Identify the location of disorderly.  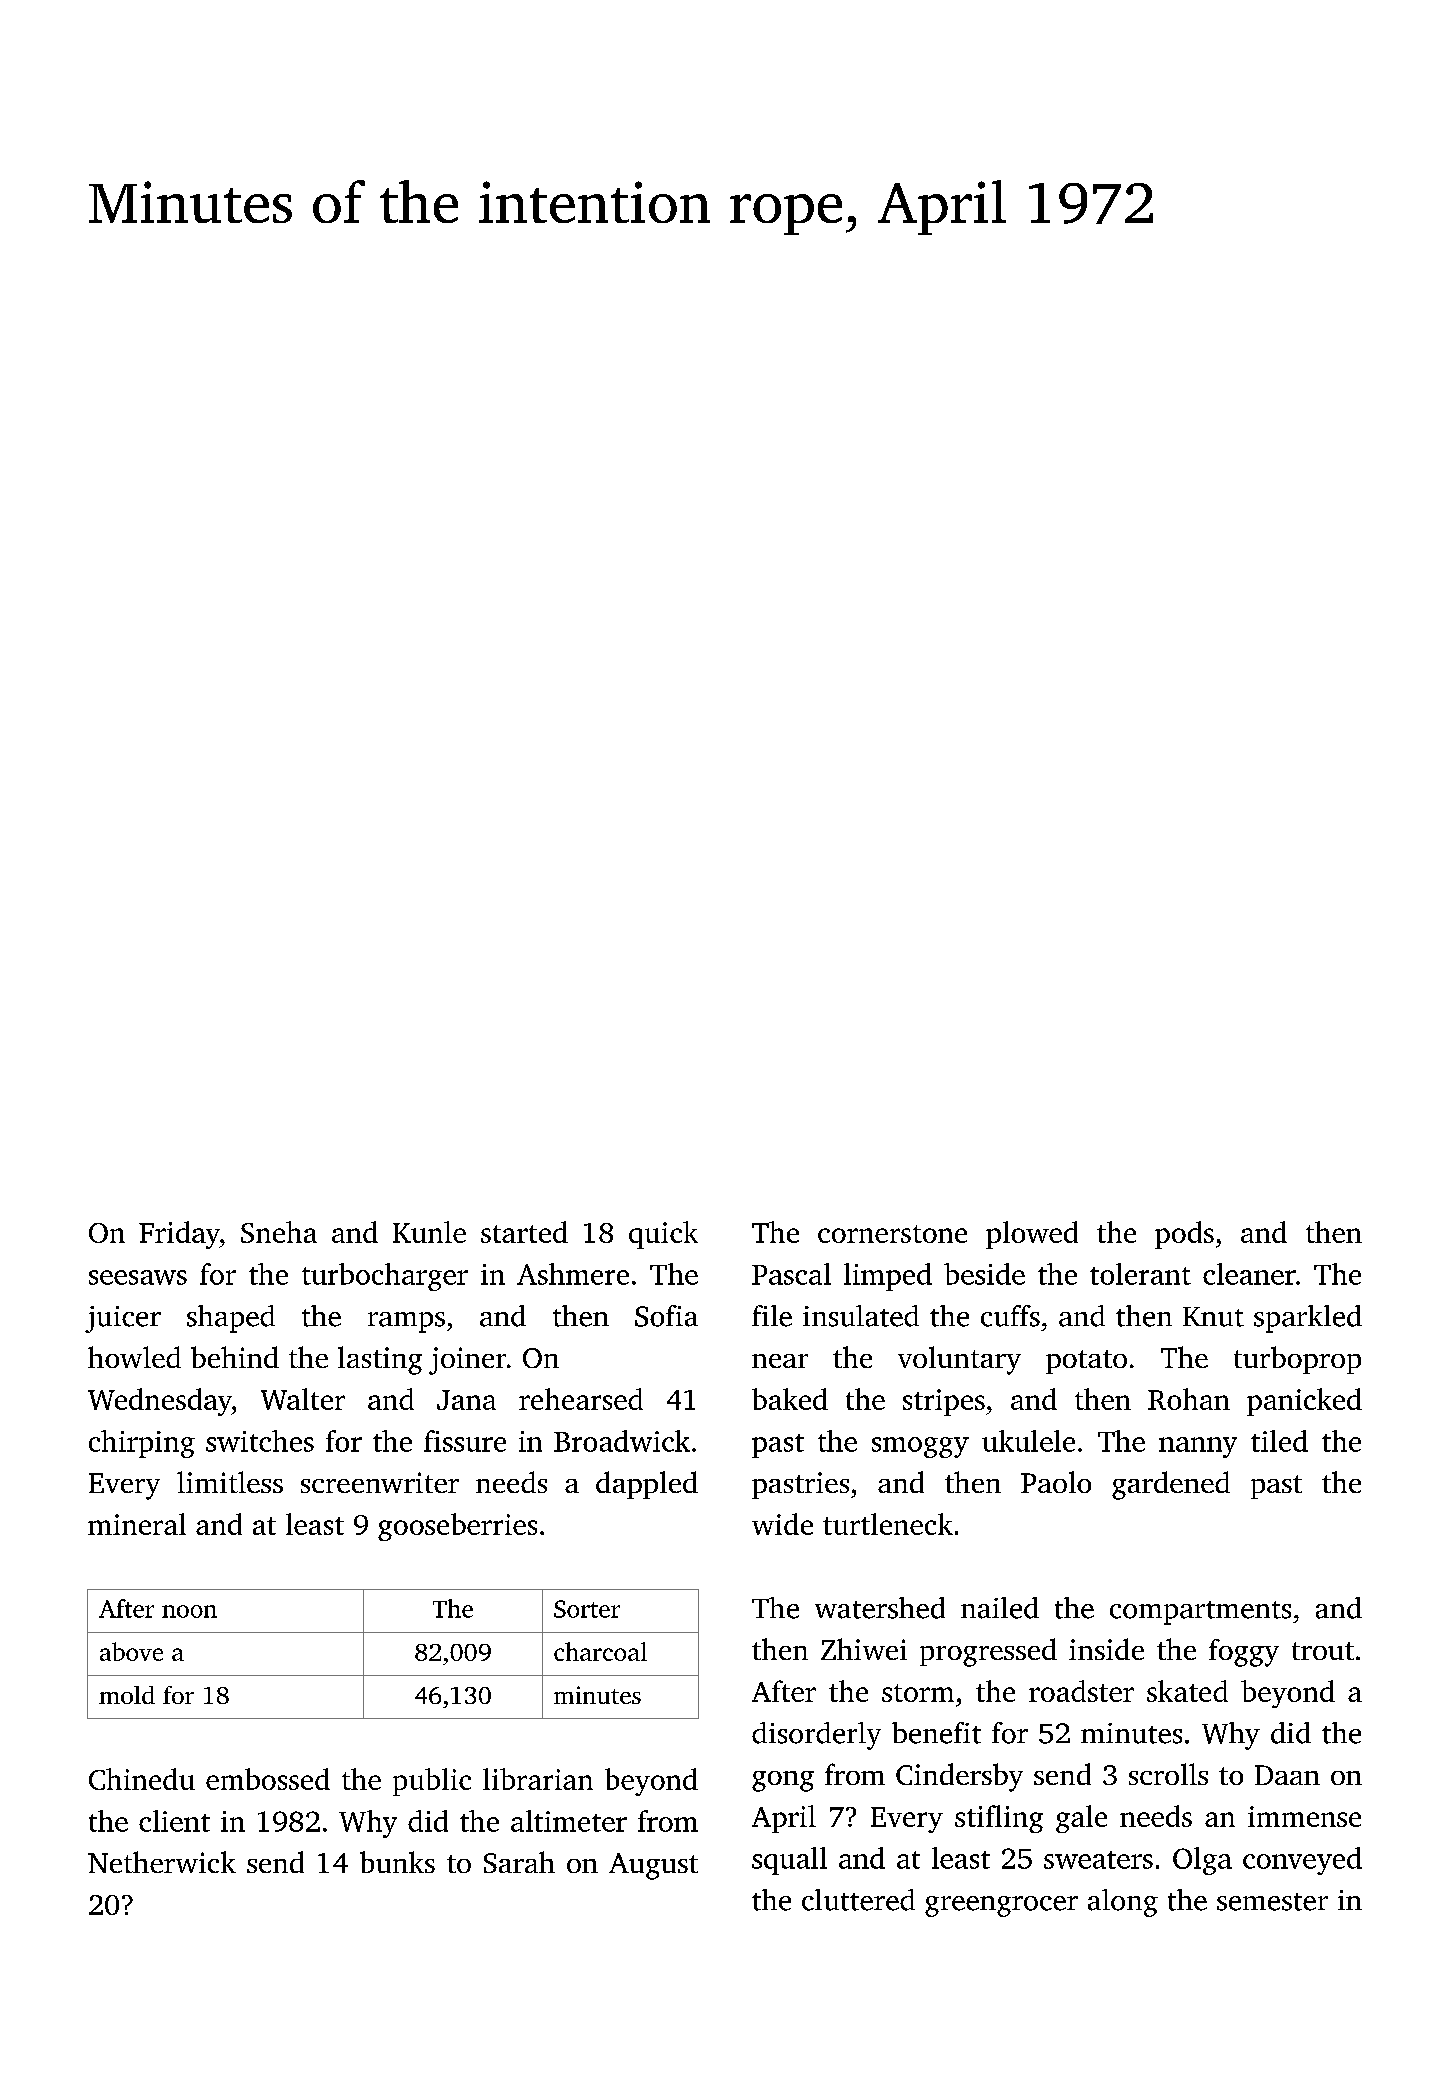
(816, 1736).
